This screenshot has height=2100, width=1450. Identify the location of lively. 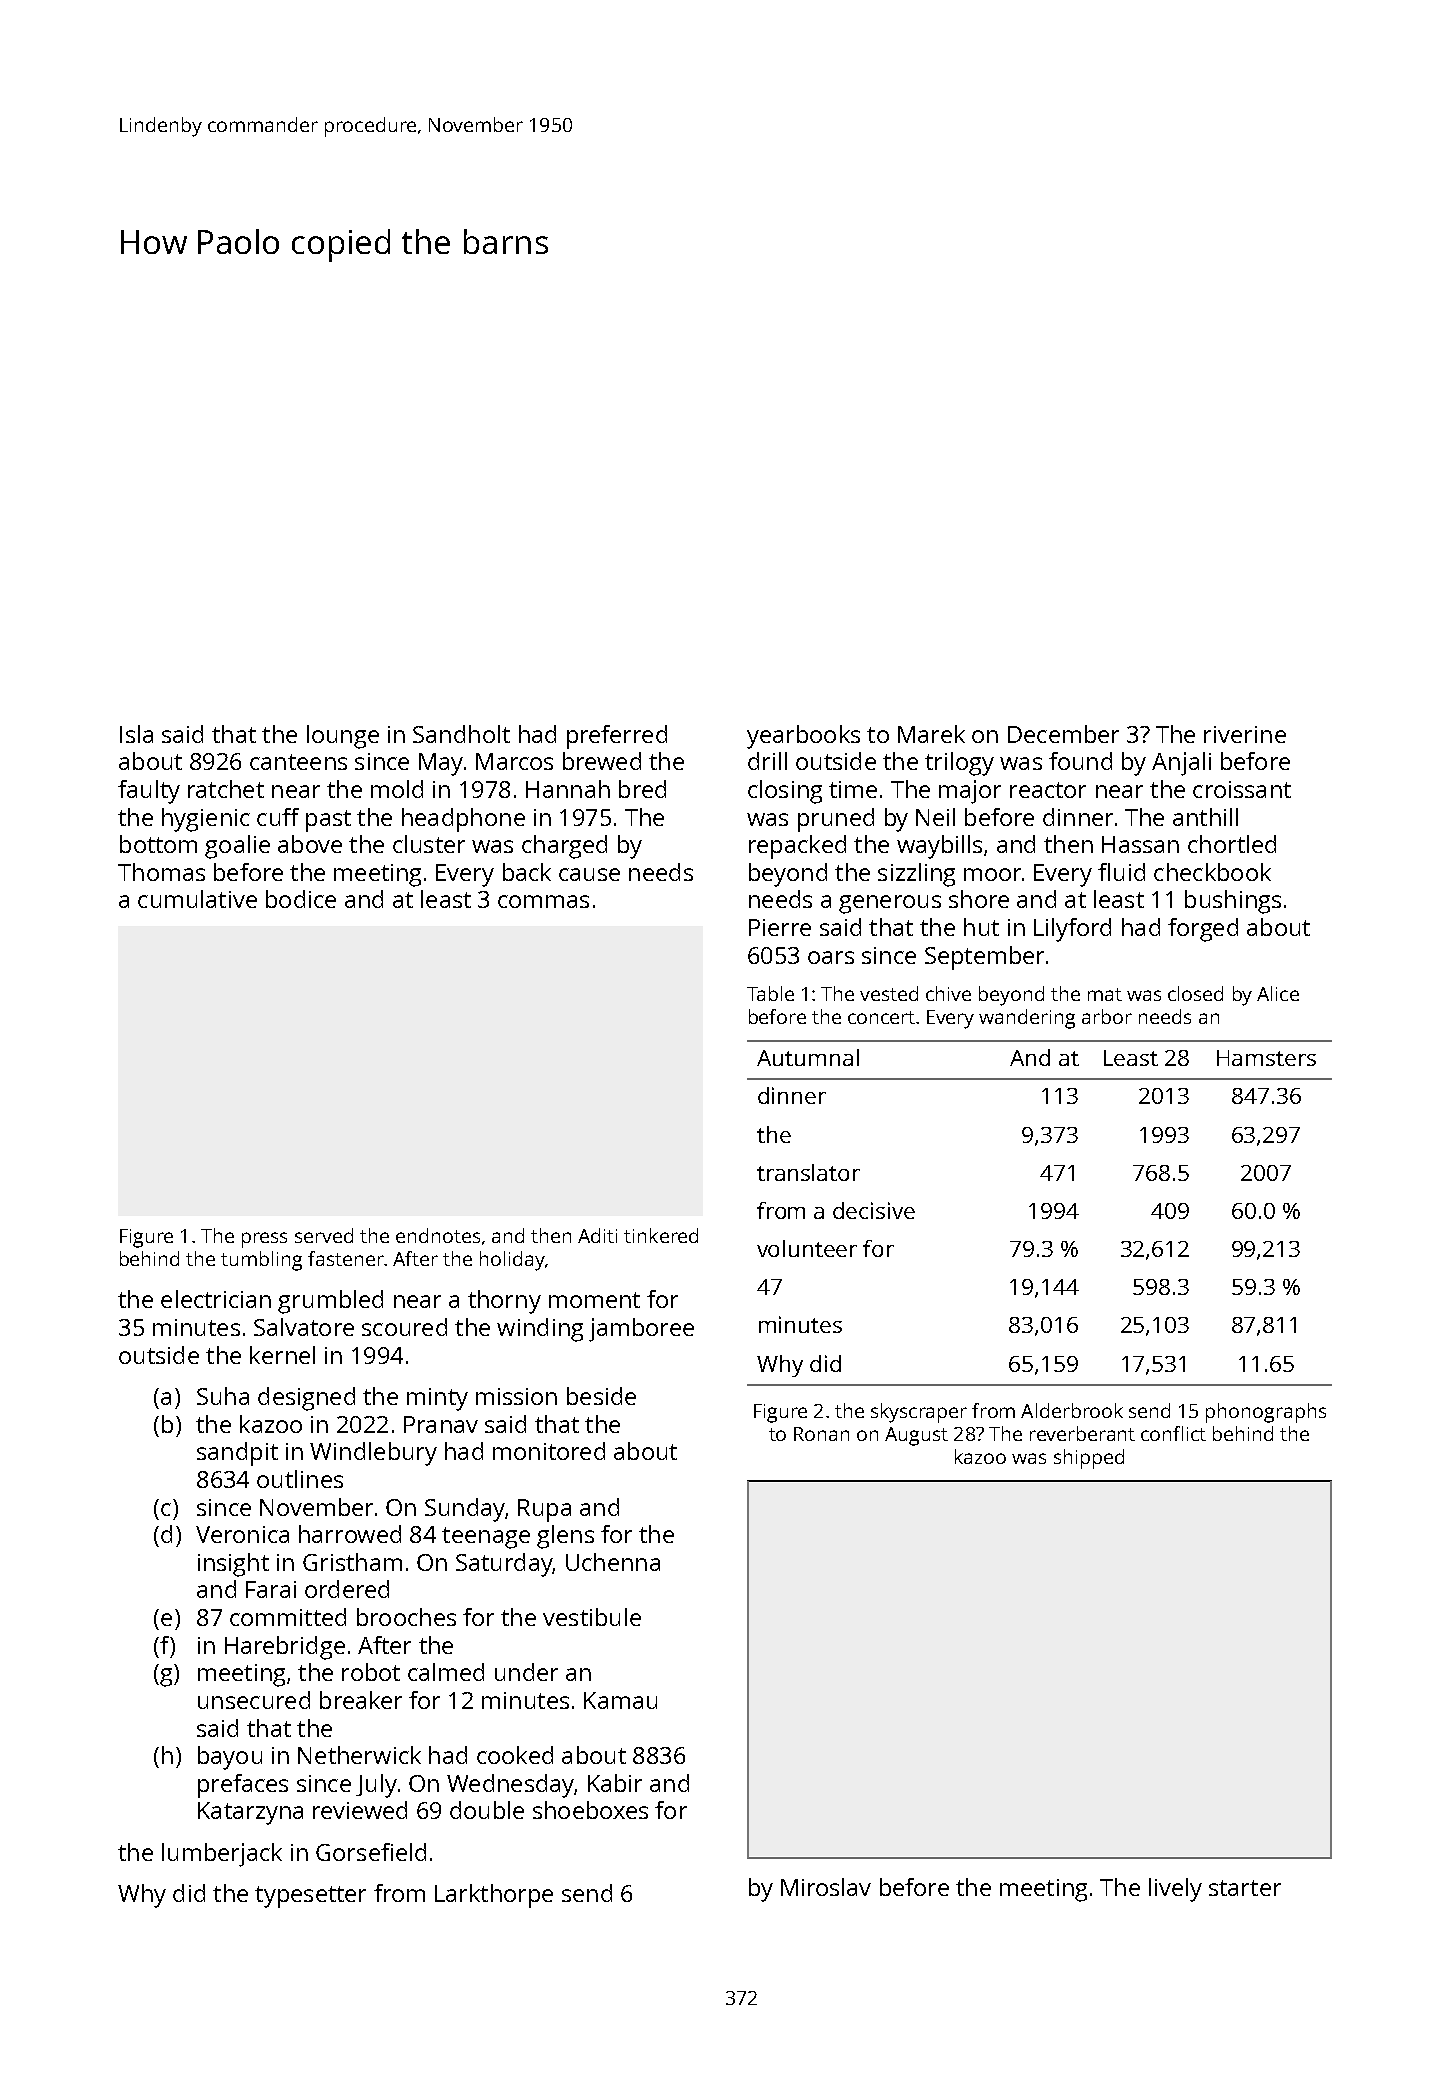
(1175, 1890).
